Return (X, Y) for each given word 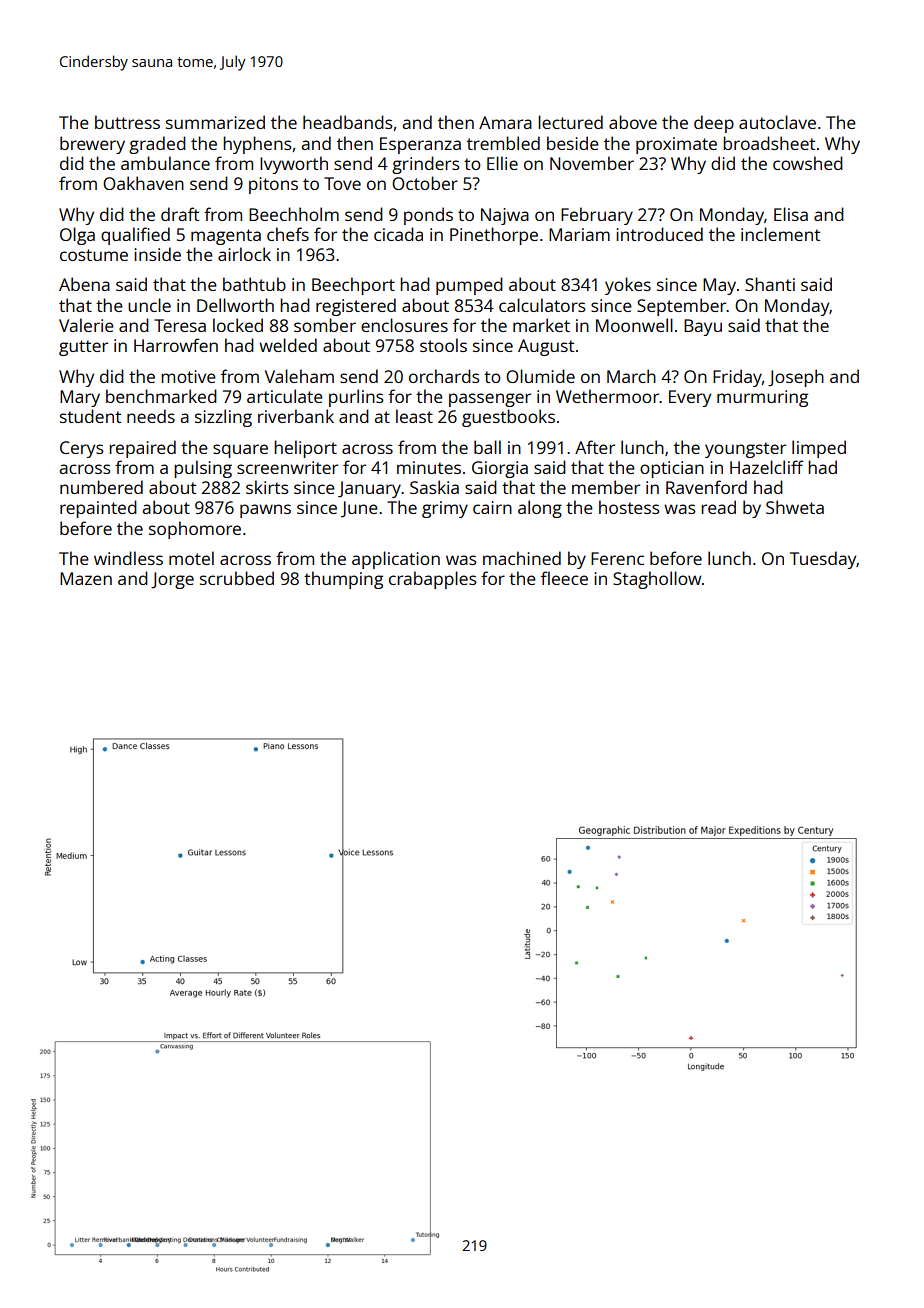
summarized (215, 122)
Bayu (703, 327)
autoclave (777, 122)
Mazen (86, 578)
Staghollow (657, 580)
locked (238, 325)
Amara (505, 122)
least (414, 416)
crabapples (433, 580)
